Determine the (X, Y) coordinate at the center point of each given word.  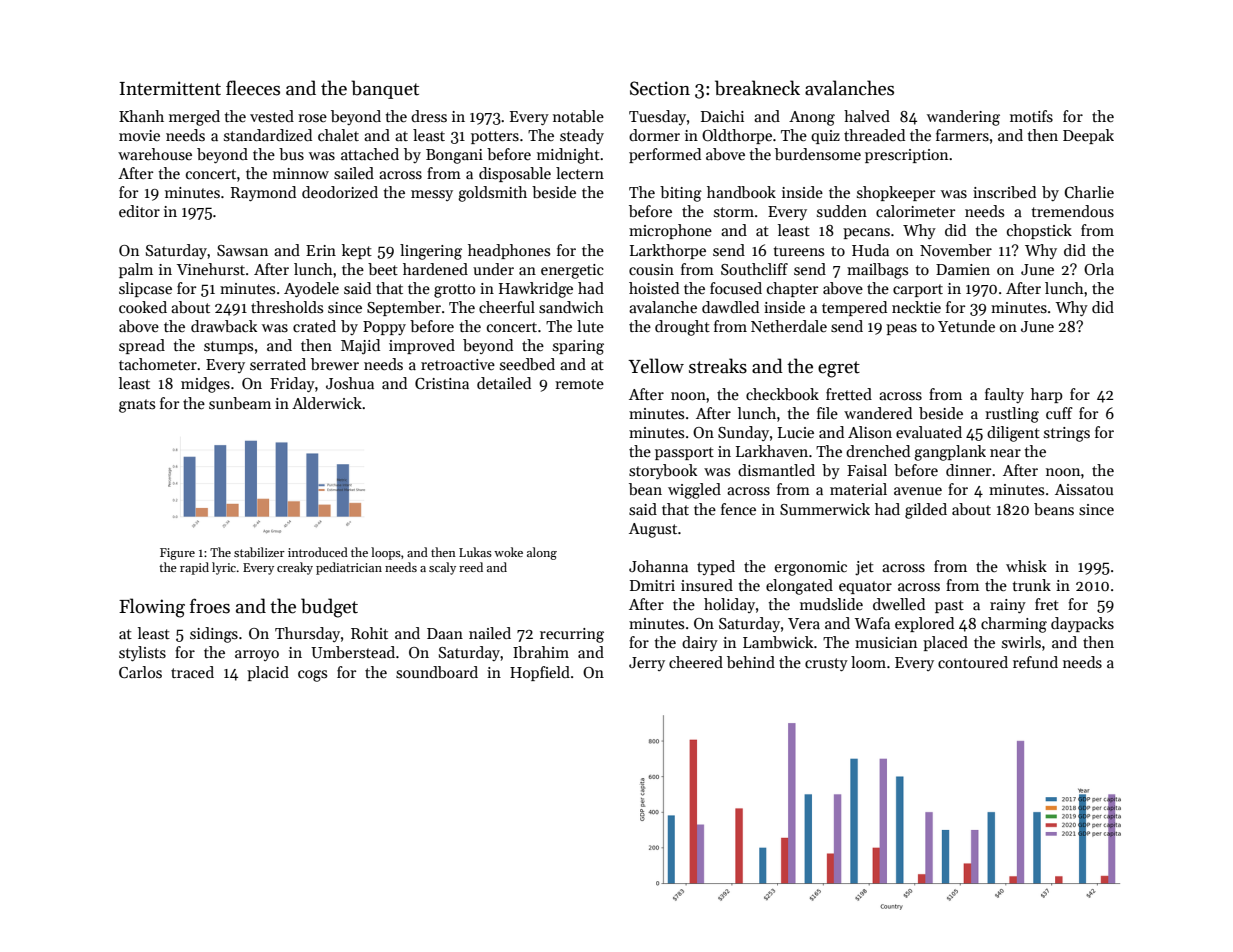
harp (1047, 395)
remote (579, 384)
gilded (926, 511)
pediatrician (349, 568)
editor (139, 211)
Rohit (369, 633)
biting (681, 194)
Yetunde (966, 326)
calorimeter (915, 211)
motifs (1031, 116)
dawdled (730, 307)
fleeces (253, 88)
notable (578, 116)
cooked (143, 307)
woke (508, 552)
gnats (137, 406)
